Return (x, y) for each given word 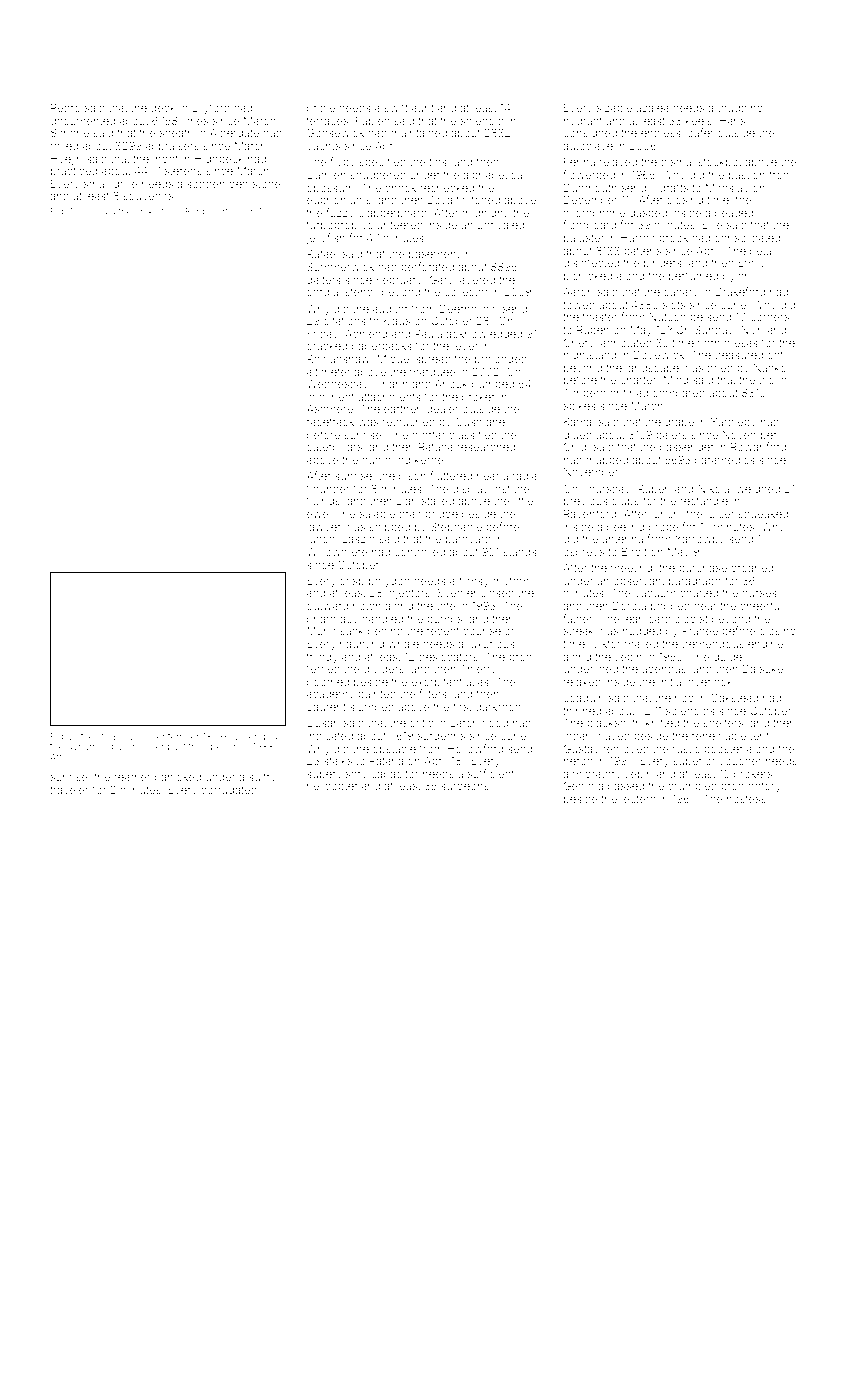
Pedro (66, 107)
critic (421, 723)
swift (396, 107)
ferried (323, 668)
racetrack (330, 422)
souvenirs (148, 196)
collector (466, 292)
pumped (493, 385)
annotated (626, 343)
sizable (614, 108)
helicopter (332, 787)
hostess (746, 799)
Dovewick (659, 354)
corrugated (229, 791)
